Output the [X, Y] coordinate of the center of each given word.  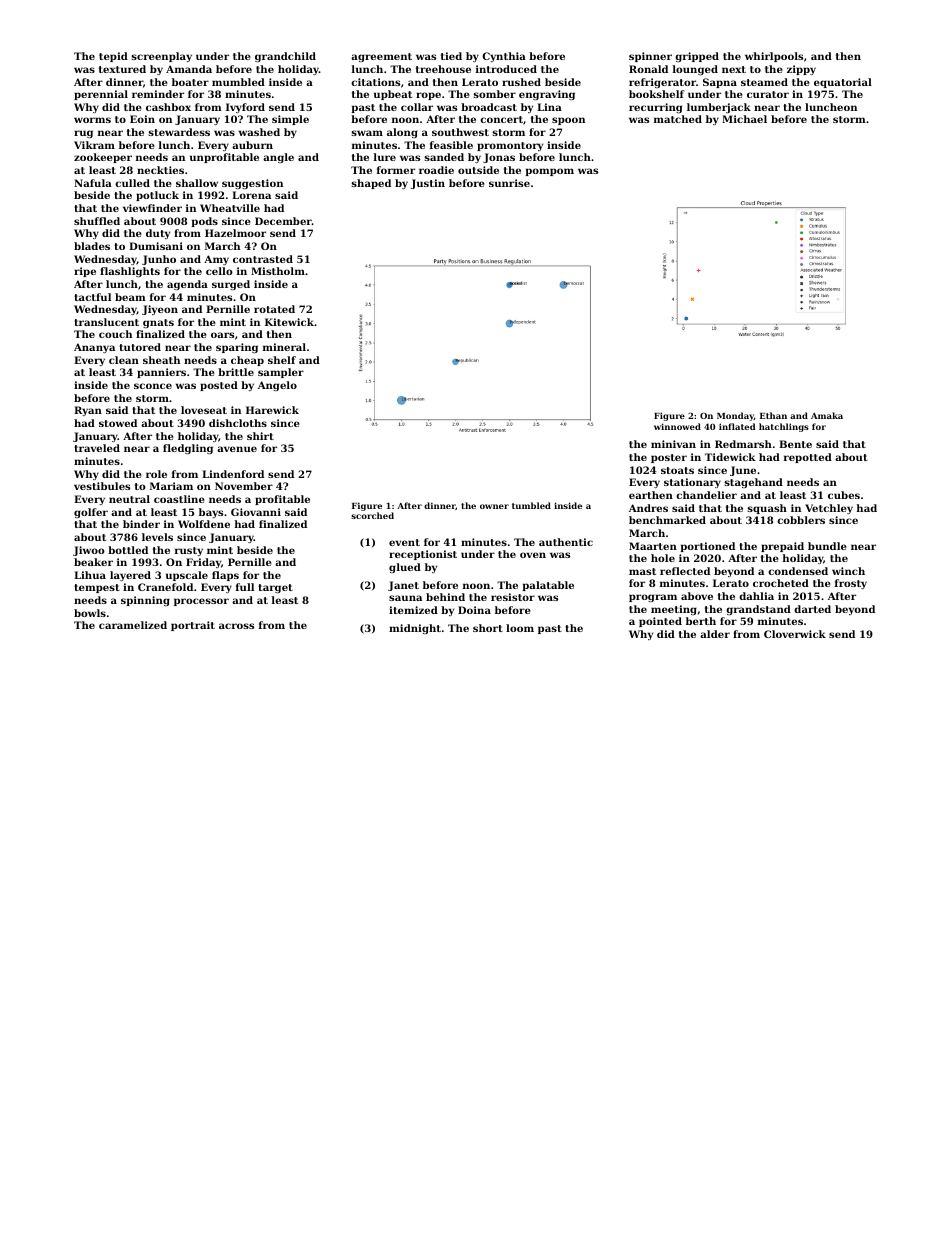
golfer [91, 513]
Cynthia [504, 57]
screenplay [161, 57]
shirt [260, 436]
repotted [808, 458]
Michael [744, 119]
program [653, 598]
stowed [118, 423]
